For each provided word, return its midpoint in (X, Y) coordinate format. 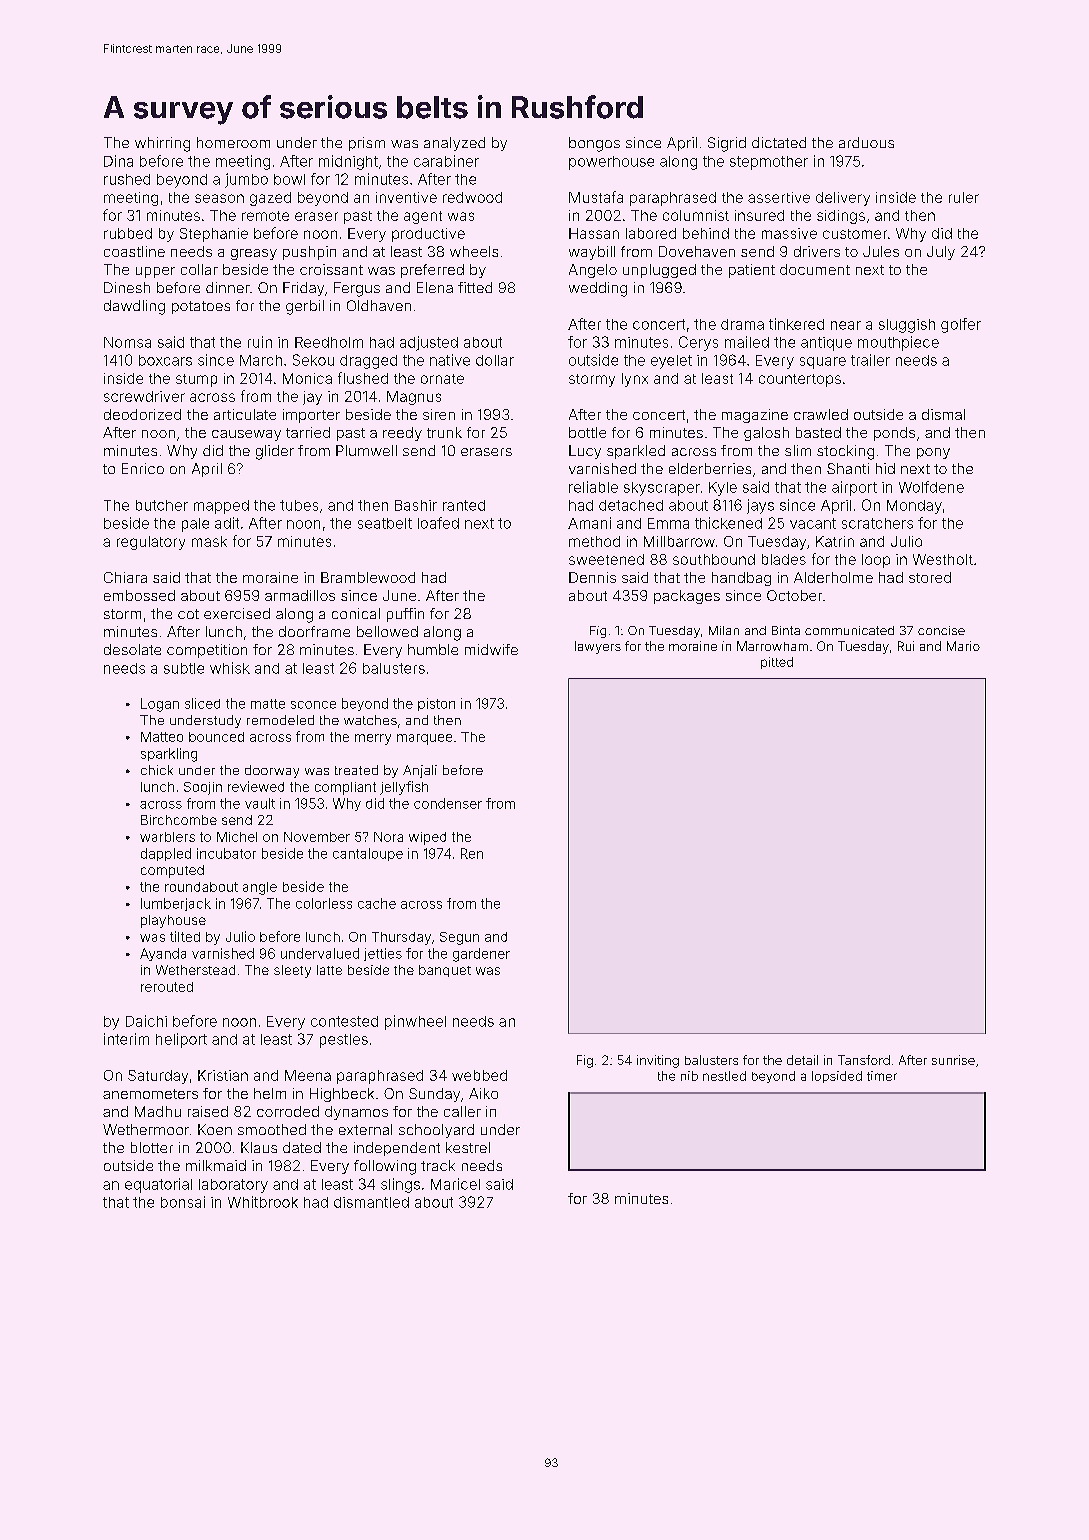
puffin (405, 615)
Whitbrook (263, 1202)
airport (854, 488)
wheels (474, 251)
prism (367, 144)
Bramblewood (368, 577)
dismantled (371, 1202)
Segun (459, 938)
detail (802, 1060)
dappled (166, 854)
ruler (964, 197)
